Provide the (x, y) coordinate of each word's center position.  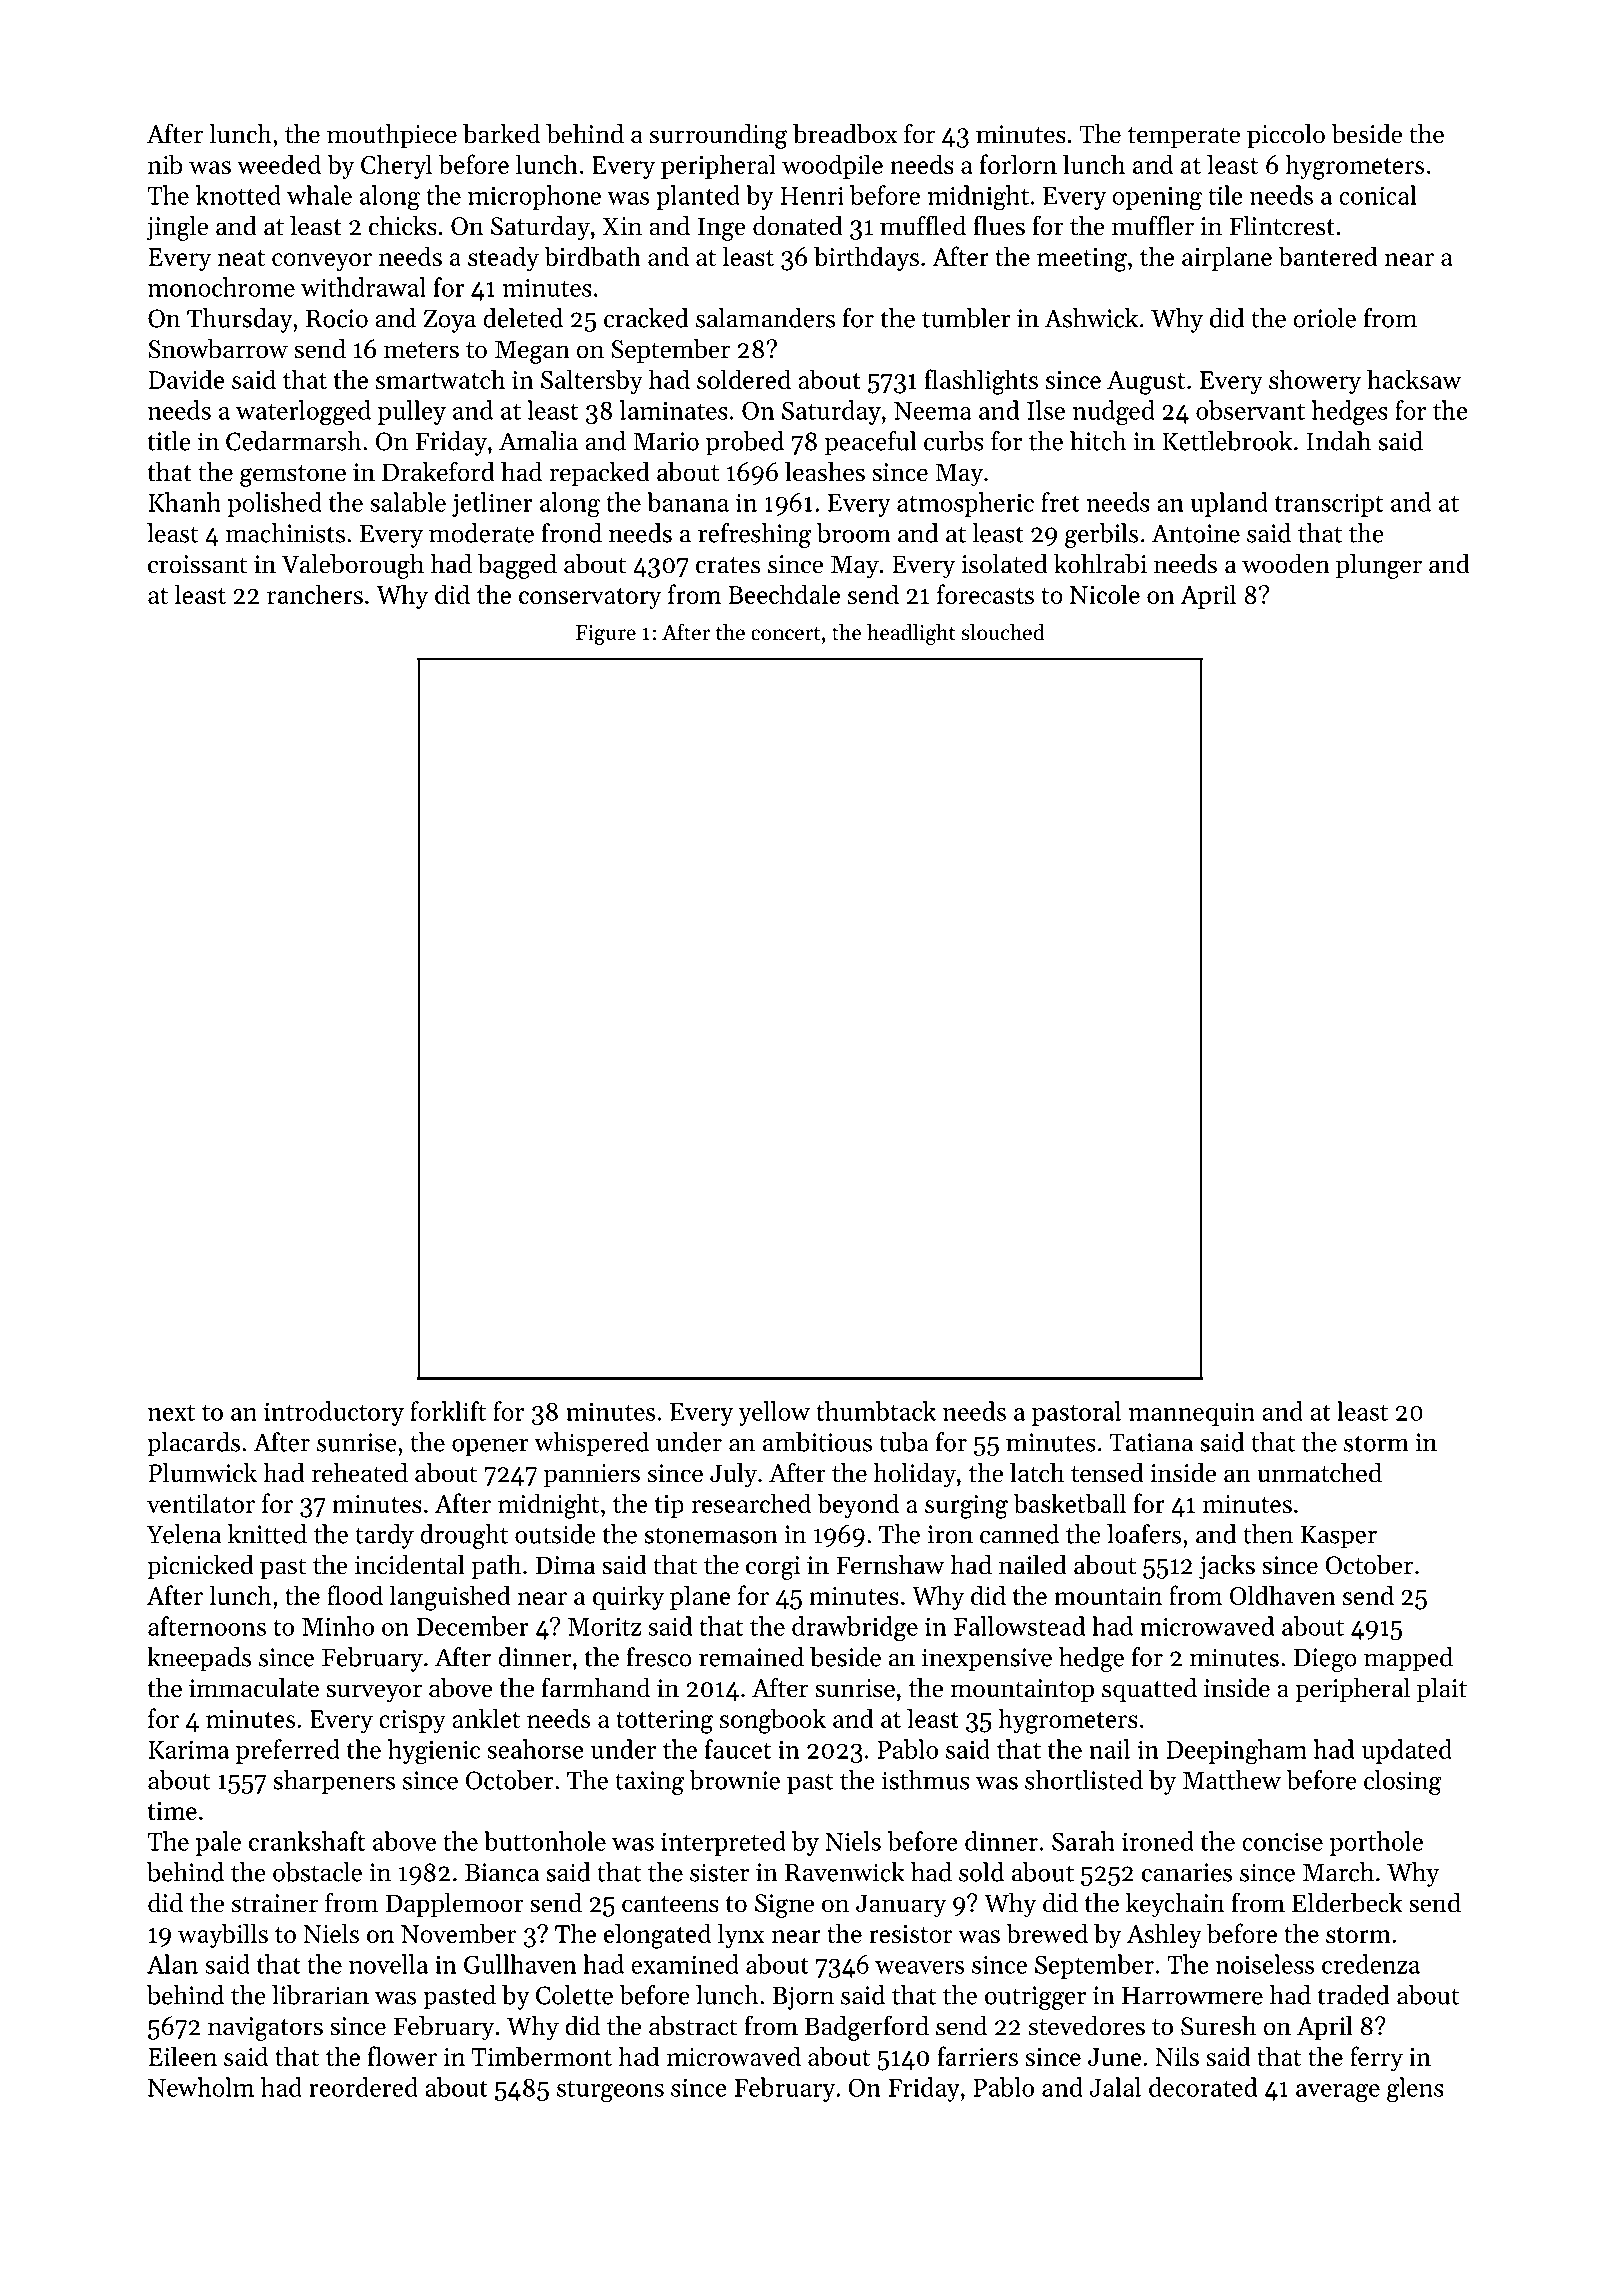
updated (1407, 1751)
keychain (1175, 1905)
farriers (977, 2056)
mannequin (1192, 1414)
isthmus (926, 1780)
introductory (334, 1413)
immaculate (254, 1688)
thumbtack (876, 1411)
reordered (363, 2087)
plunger (1379, 566)
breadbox (845, 134)
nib (165, 164)
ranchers (315, 594)
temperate (1184, 137)
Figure (606, 635)
